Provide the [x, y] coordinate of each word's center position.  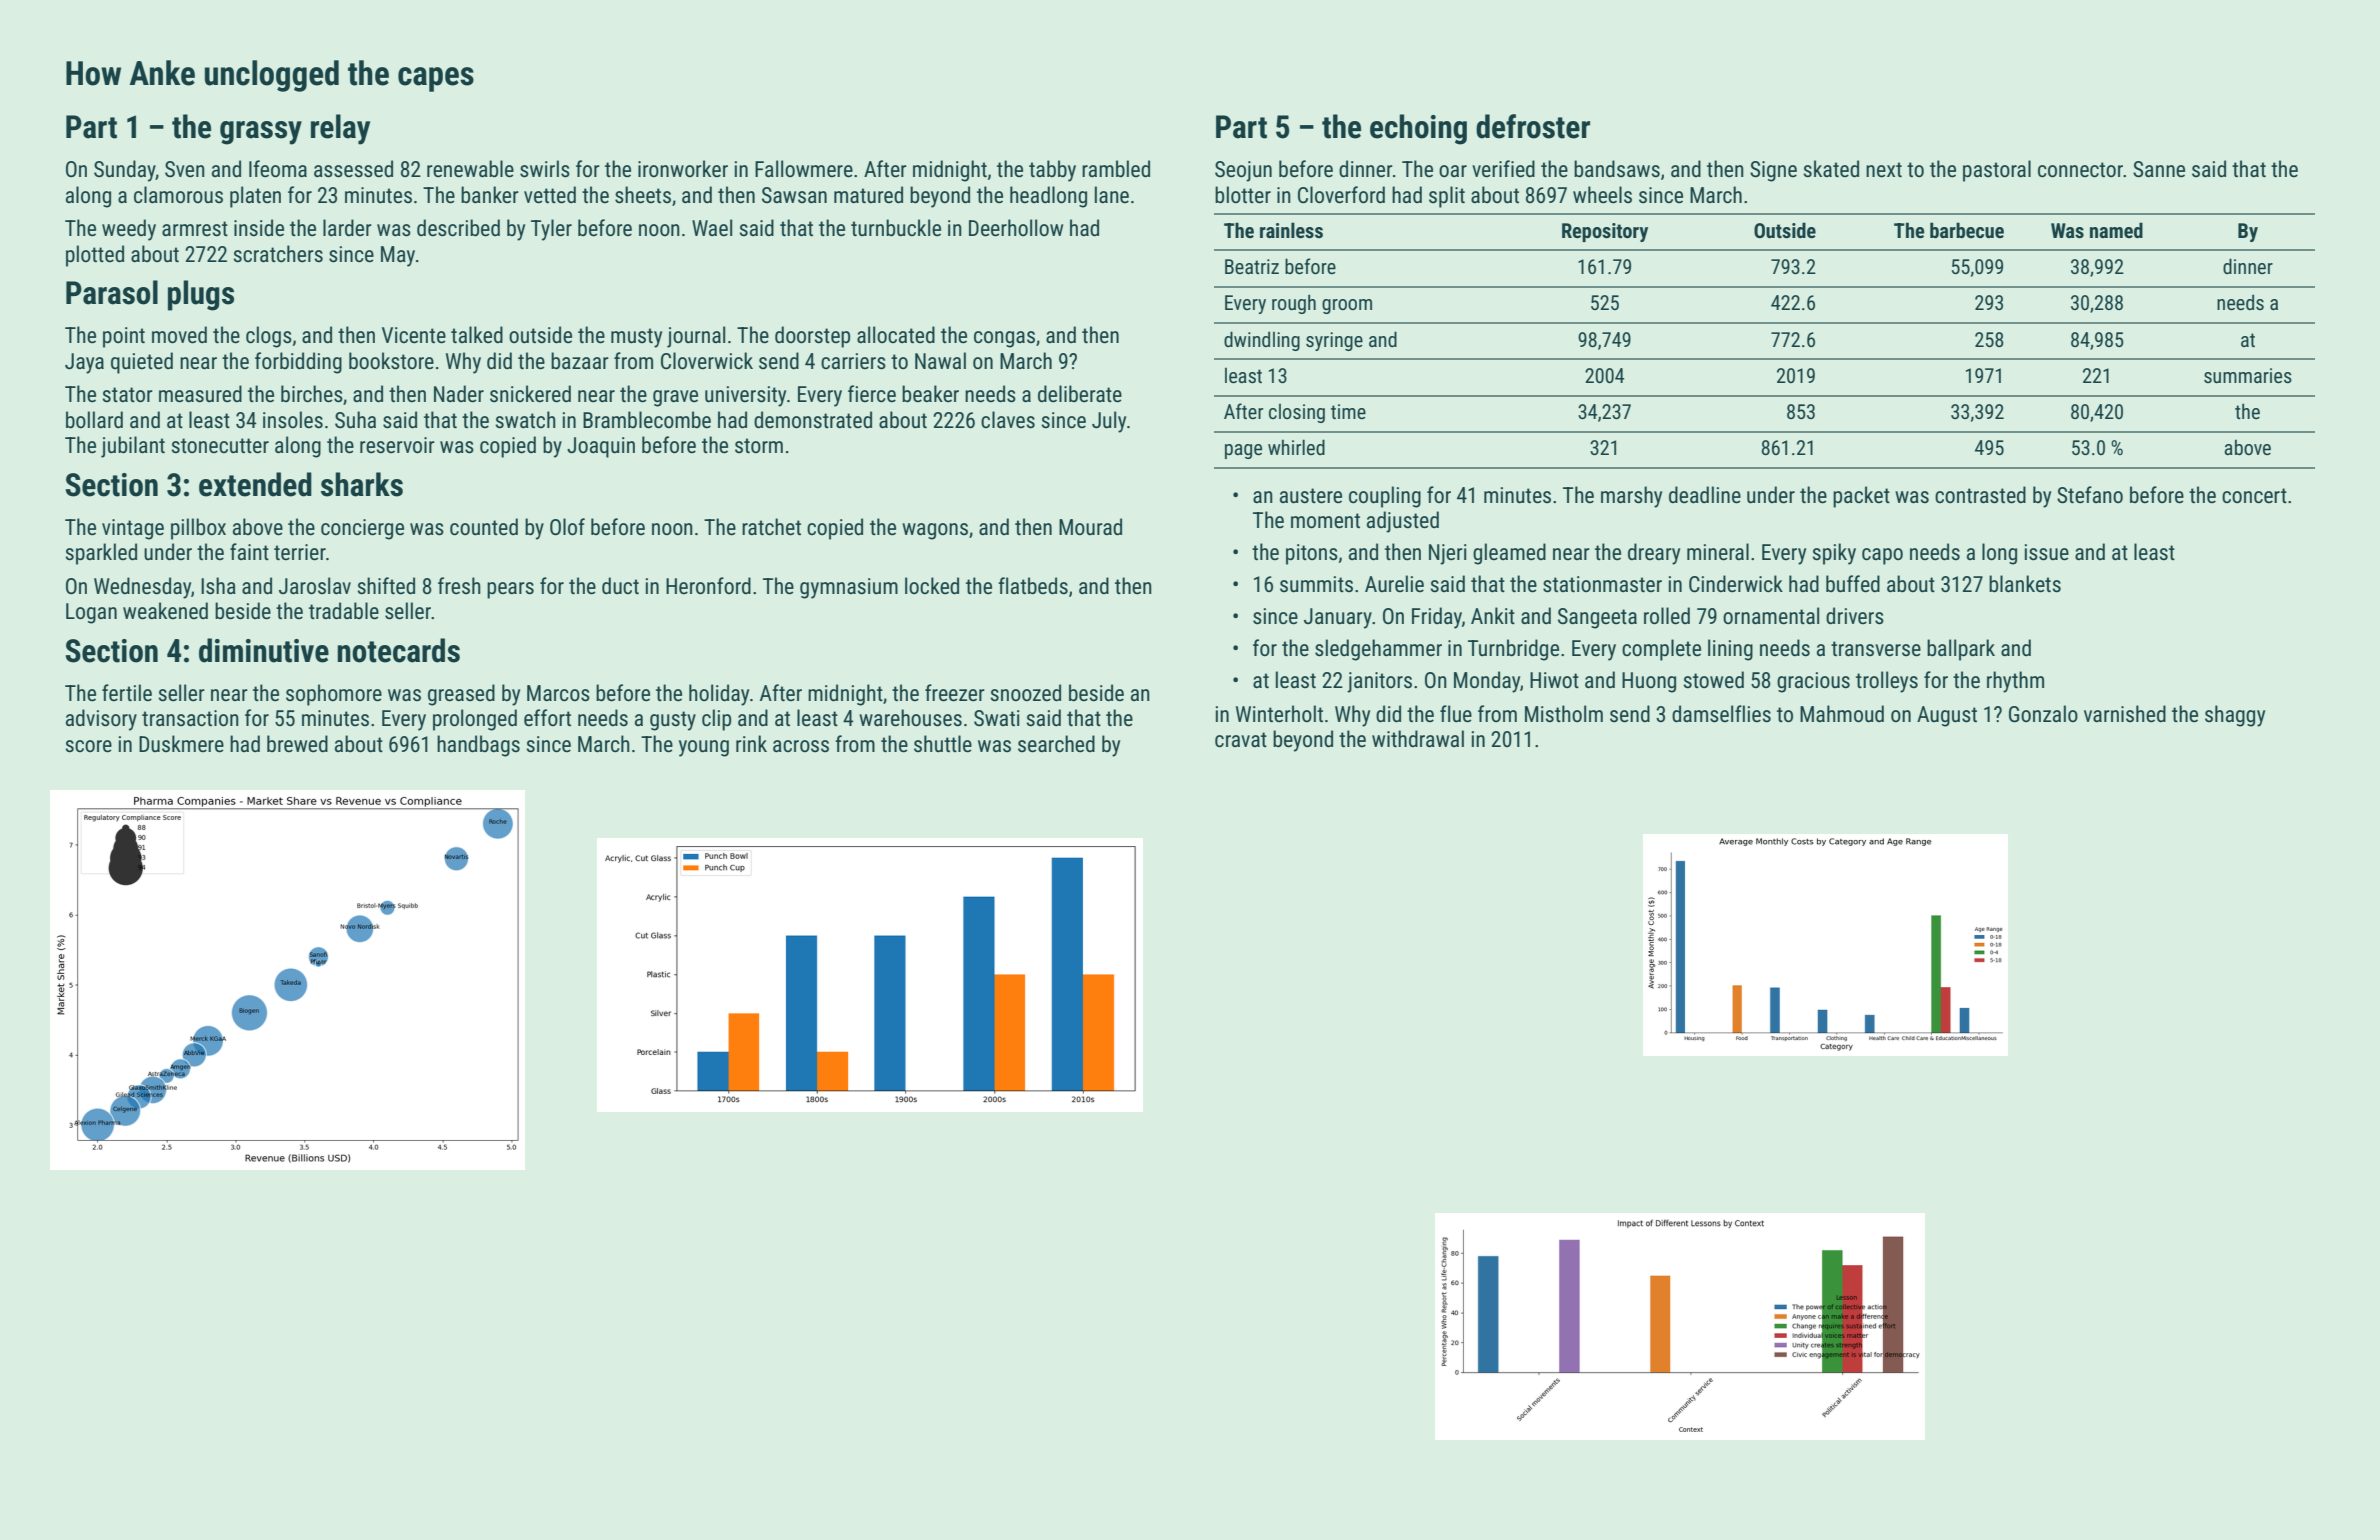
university [745, 396]
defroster [1533, 126]
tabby [1052, 171]
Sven [185, 169]
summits [1316, 584]
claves [1008, 420]
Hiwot [1554, 680]
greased [461, 695]
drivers [1855, 616]
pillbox [198, 529]
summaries [2248, 375]
